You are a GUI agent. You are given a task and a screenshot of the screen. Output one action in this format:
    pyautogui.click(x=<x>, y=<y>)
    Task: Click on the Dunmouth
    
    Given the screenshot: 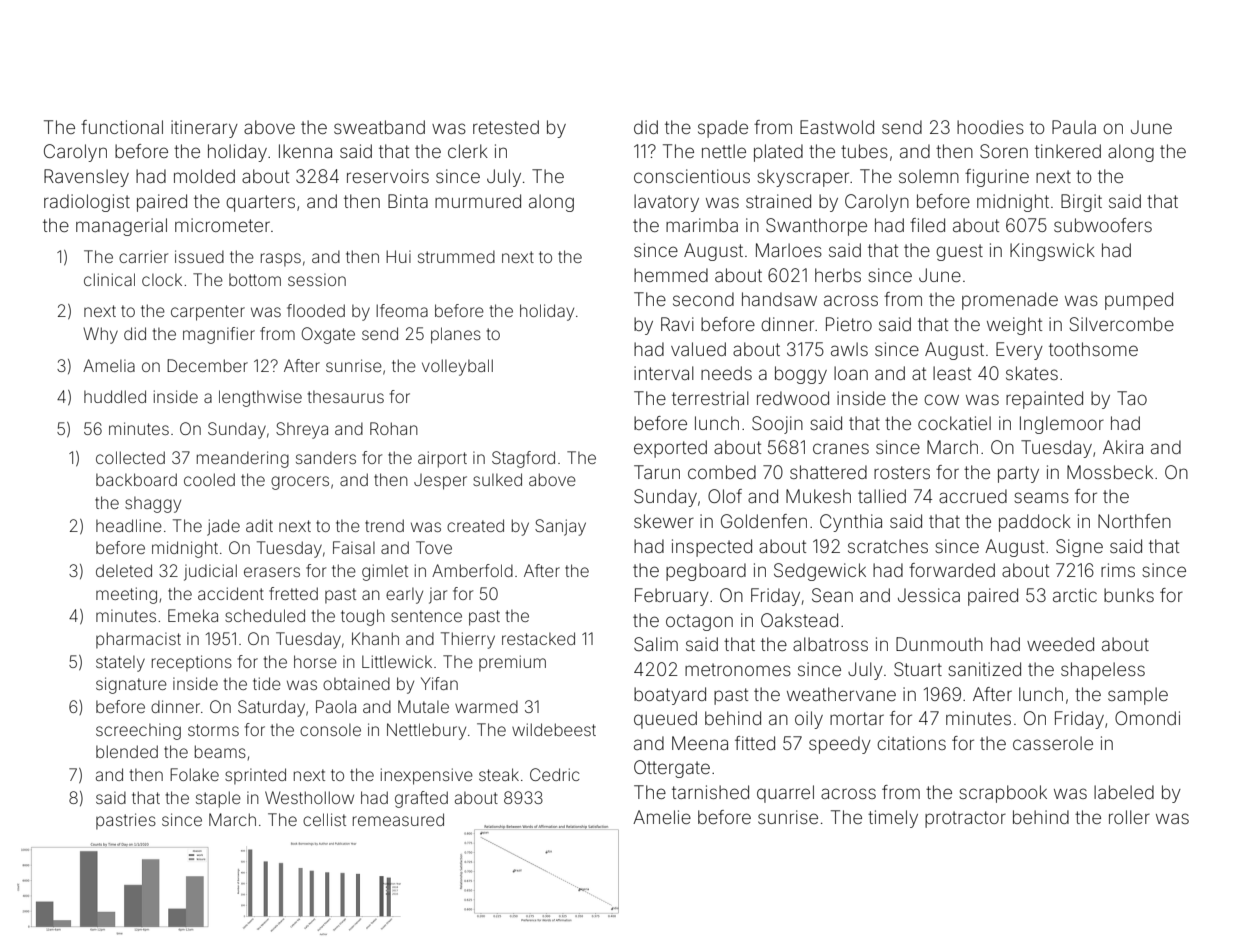 What is the action you would take?
    pyautogui.click(x=939, y=644)
